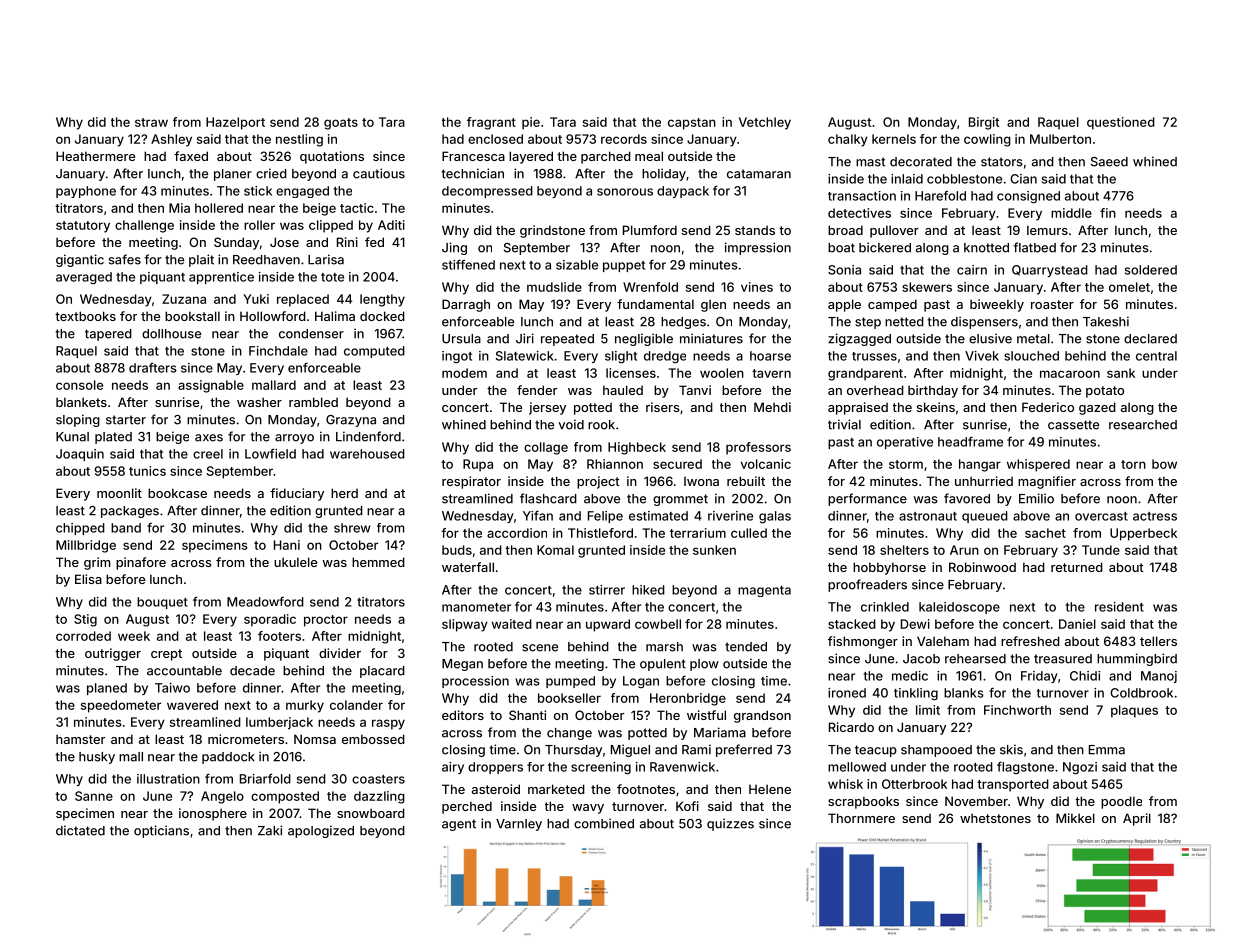 Image resolution: width=1233 pixels, height=952 pixels. What do you see at coordinates (525, 356) in the screenshot?
I see `Slatewick` at bounding box center [525, 356].
